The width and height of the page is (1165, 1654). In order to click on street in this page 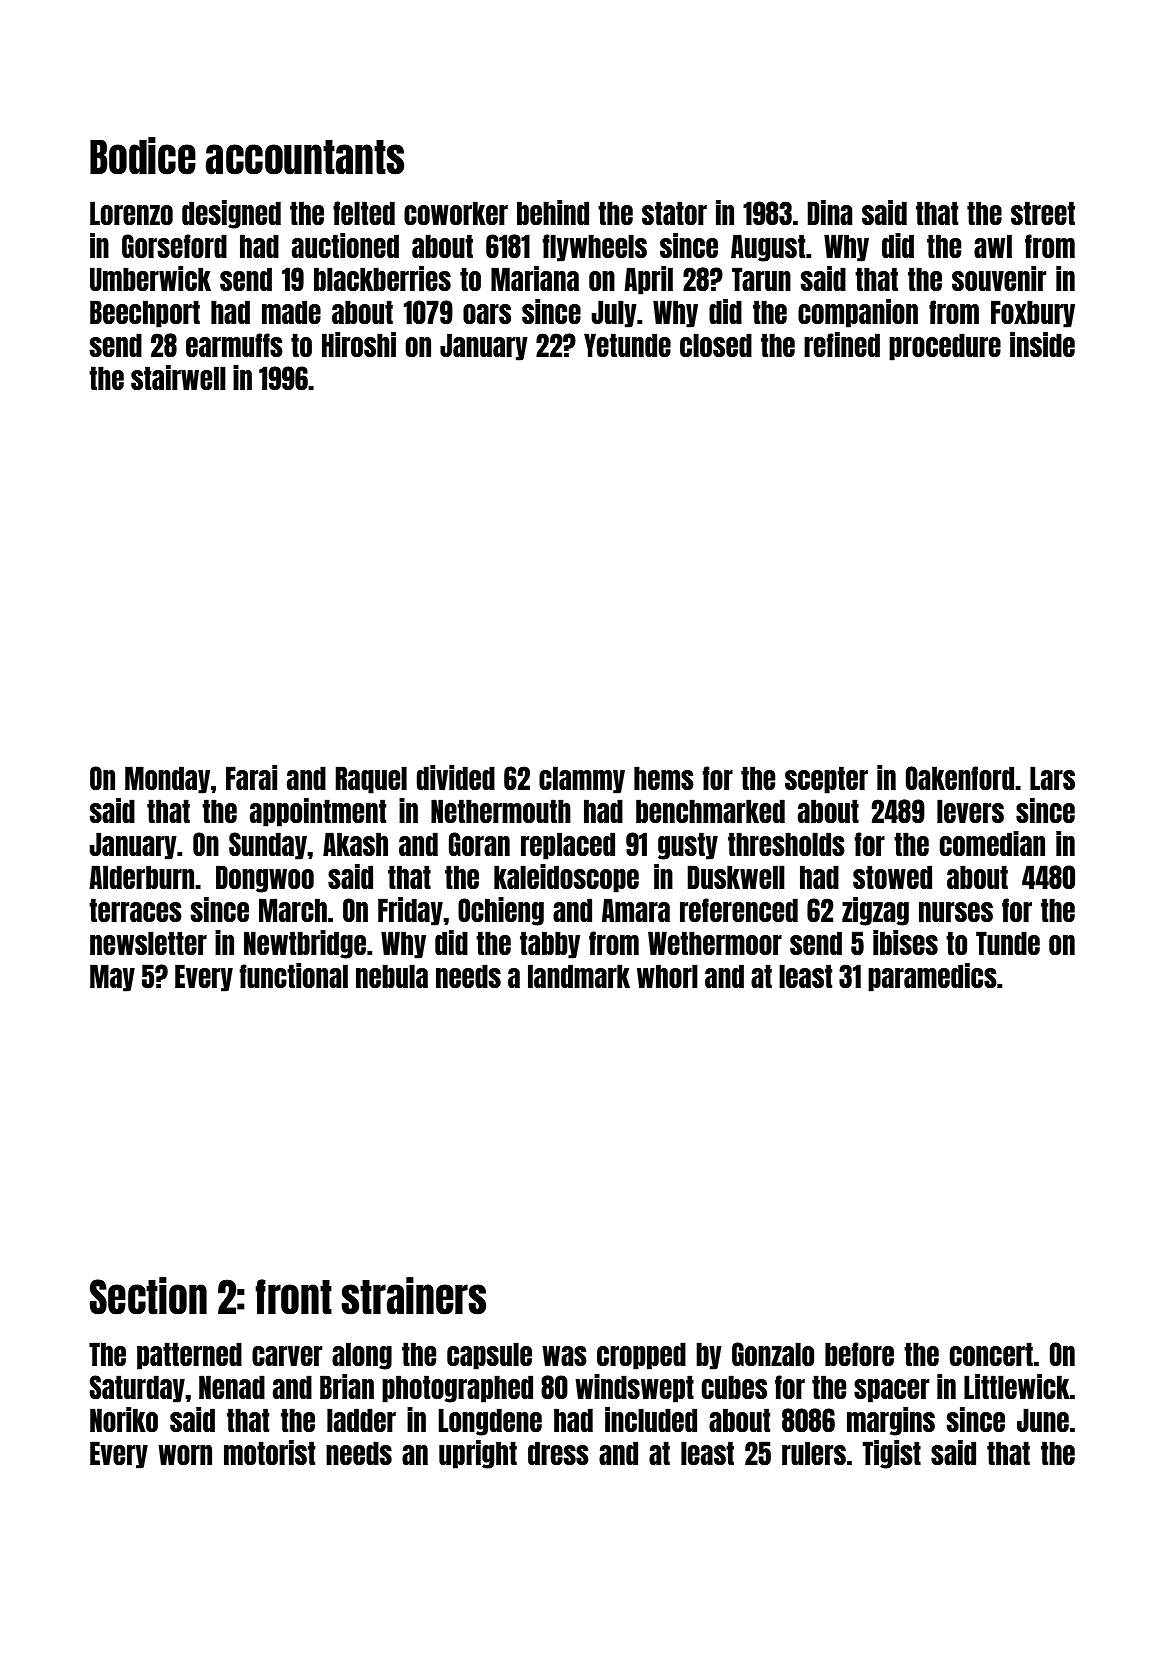, I will do `click(1043, 213)`.
